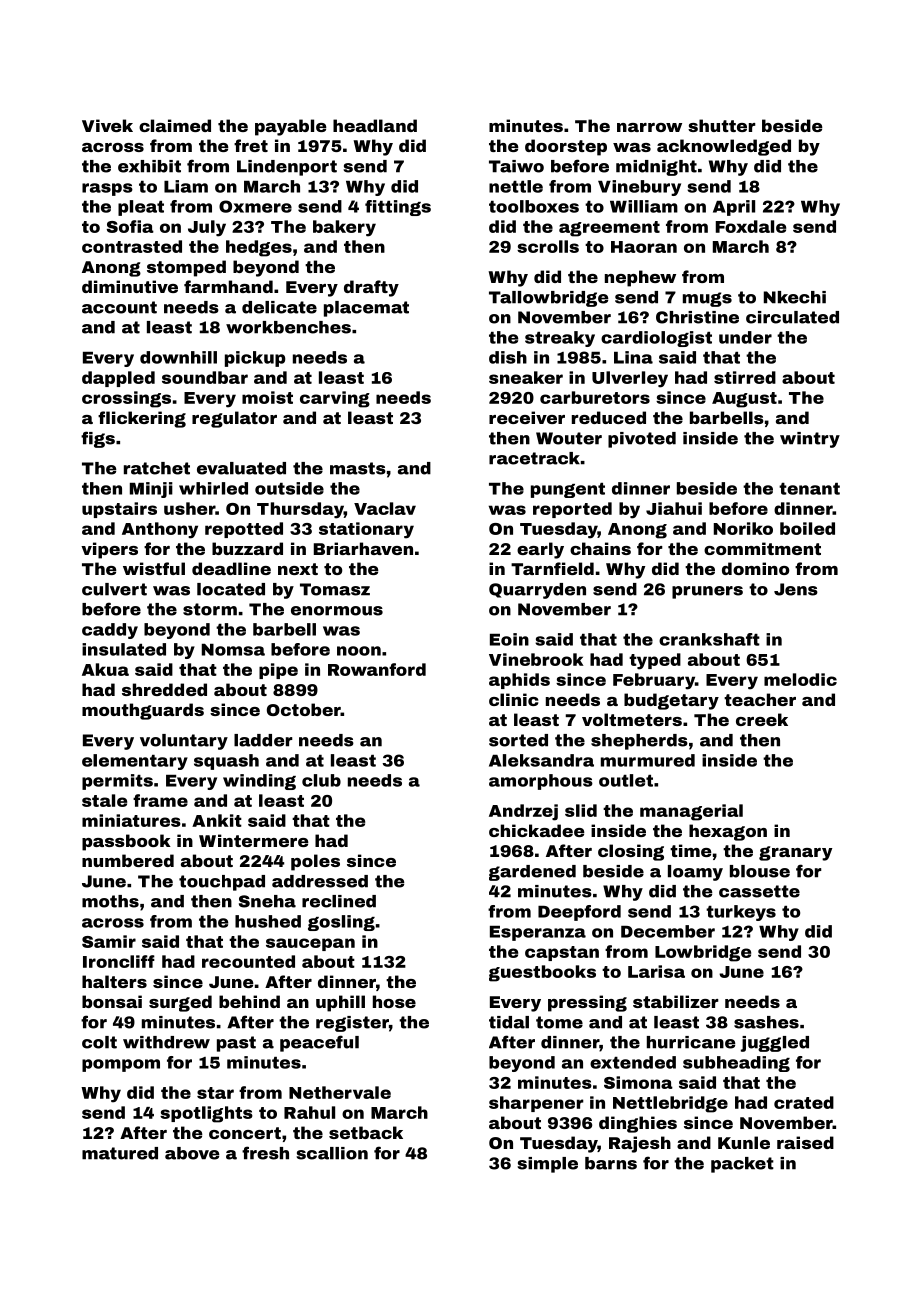 The width and height of the page is (924, 1311). What do you see at coordinates (516, 166) in the page?
I see `Taiwo` at bounding box center [516, 166].
